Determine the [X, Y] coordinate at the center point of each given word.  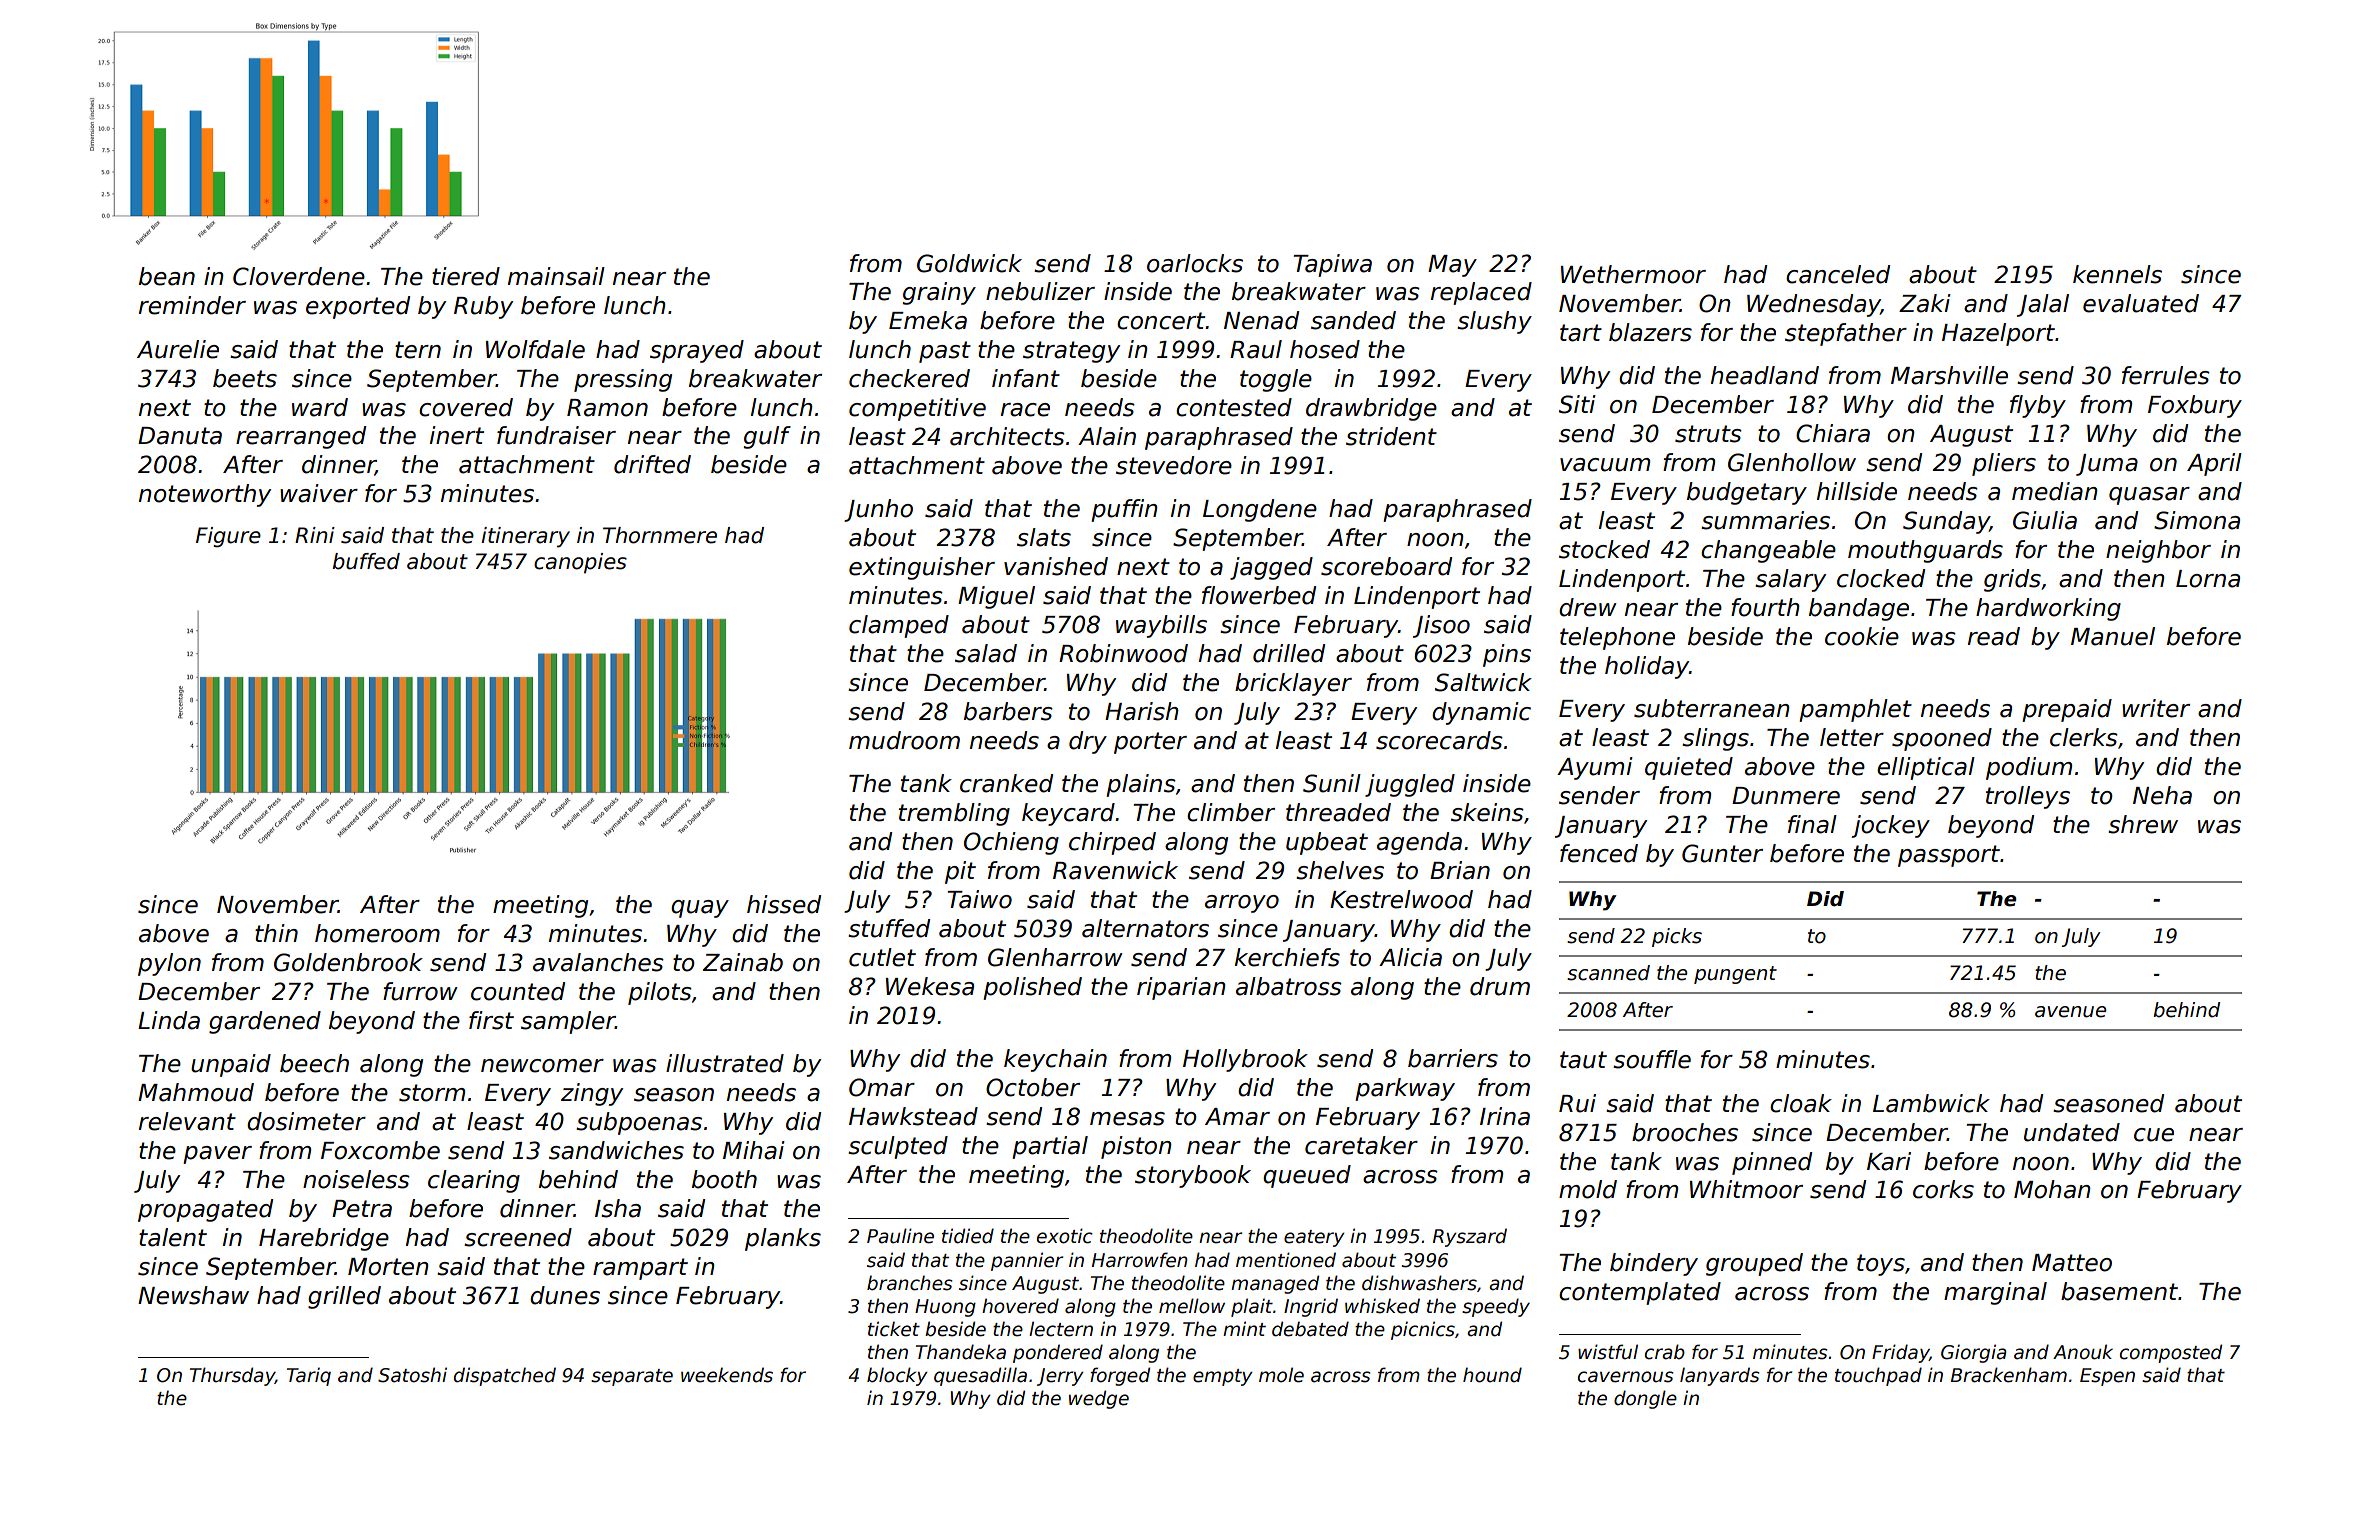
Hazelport [1998, 334]
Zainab [743, 962]
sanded [1353, 320]
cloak [1801, 1103]
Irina [1505, 1116]
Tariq [309, 1376]
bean [167, 276]
